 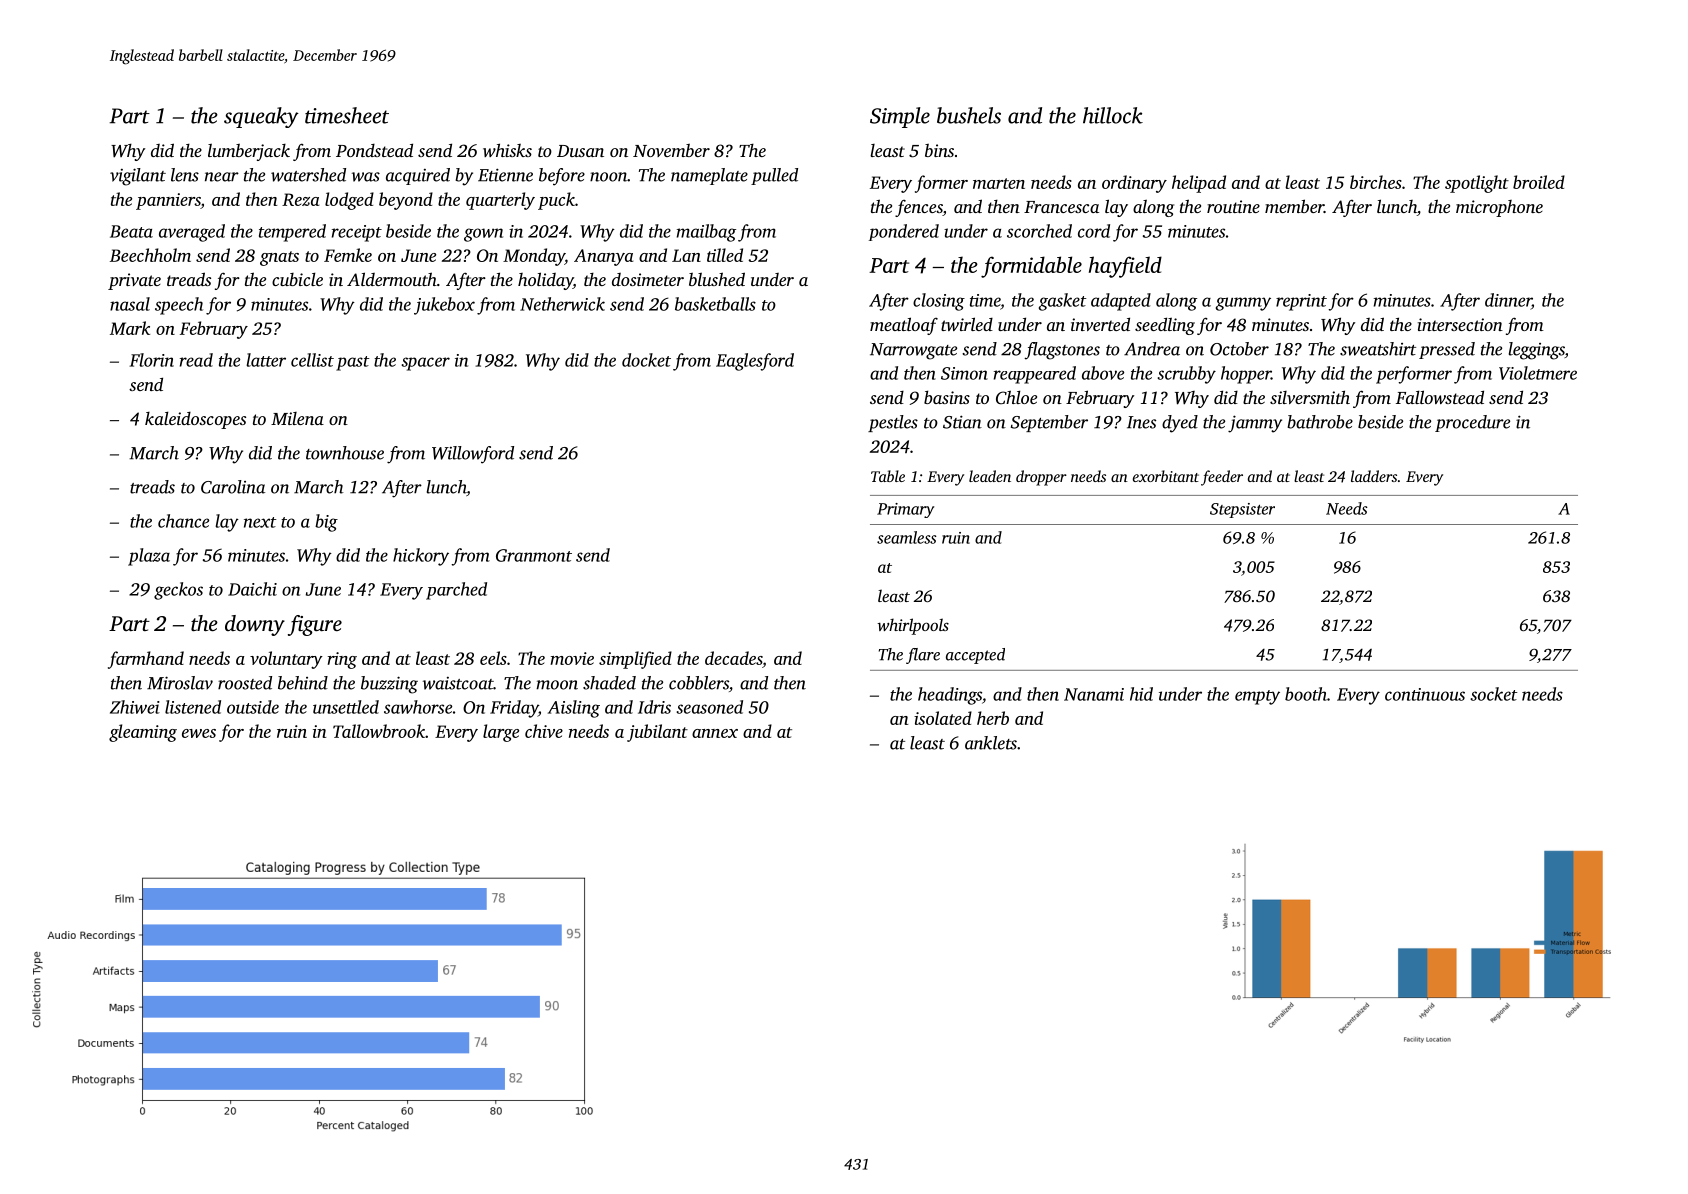 I want to click on blushed, so click(x=717, y=279).
